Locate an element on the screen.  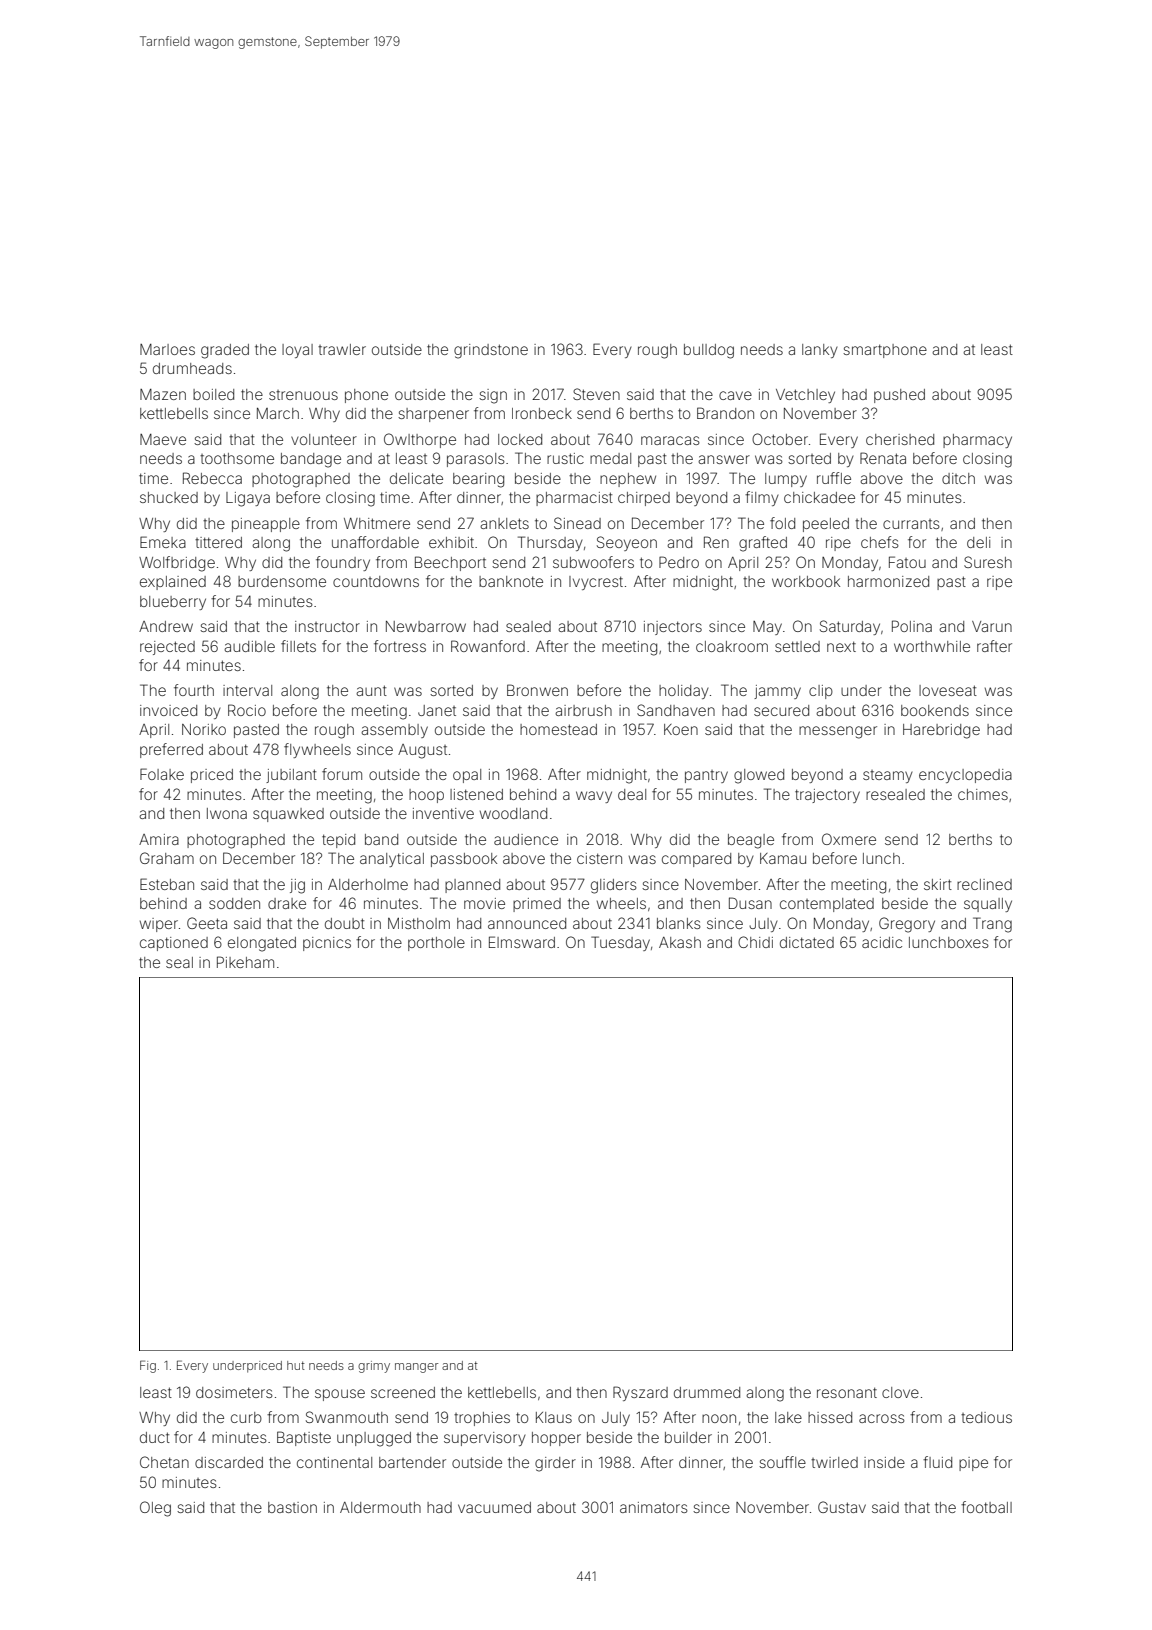
loyal is located at coordinates (297, 351).
